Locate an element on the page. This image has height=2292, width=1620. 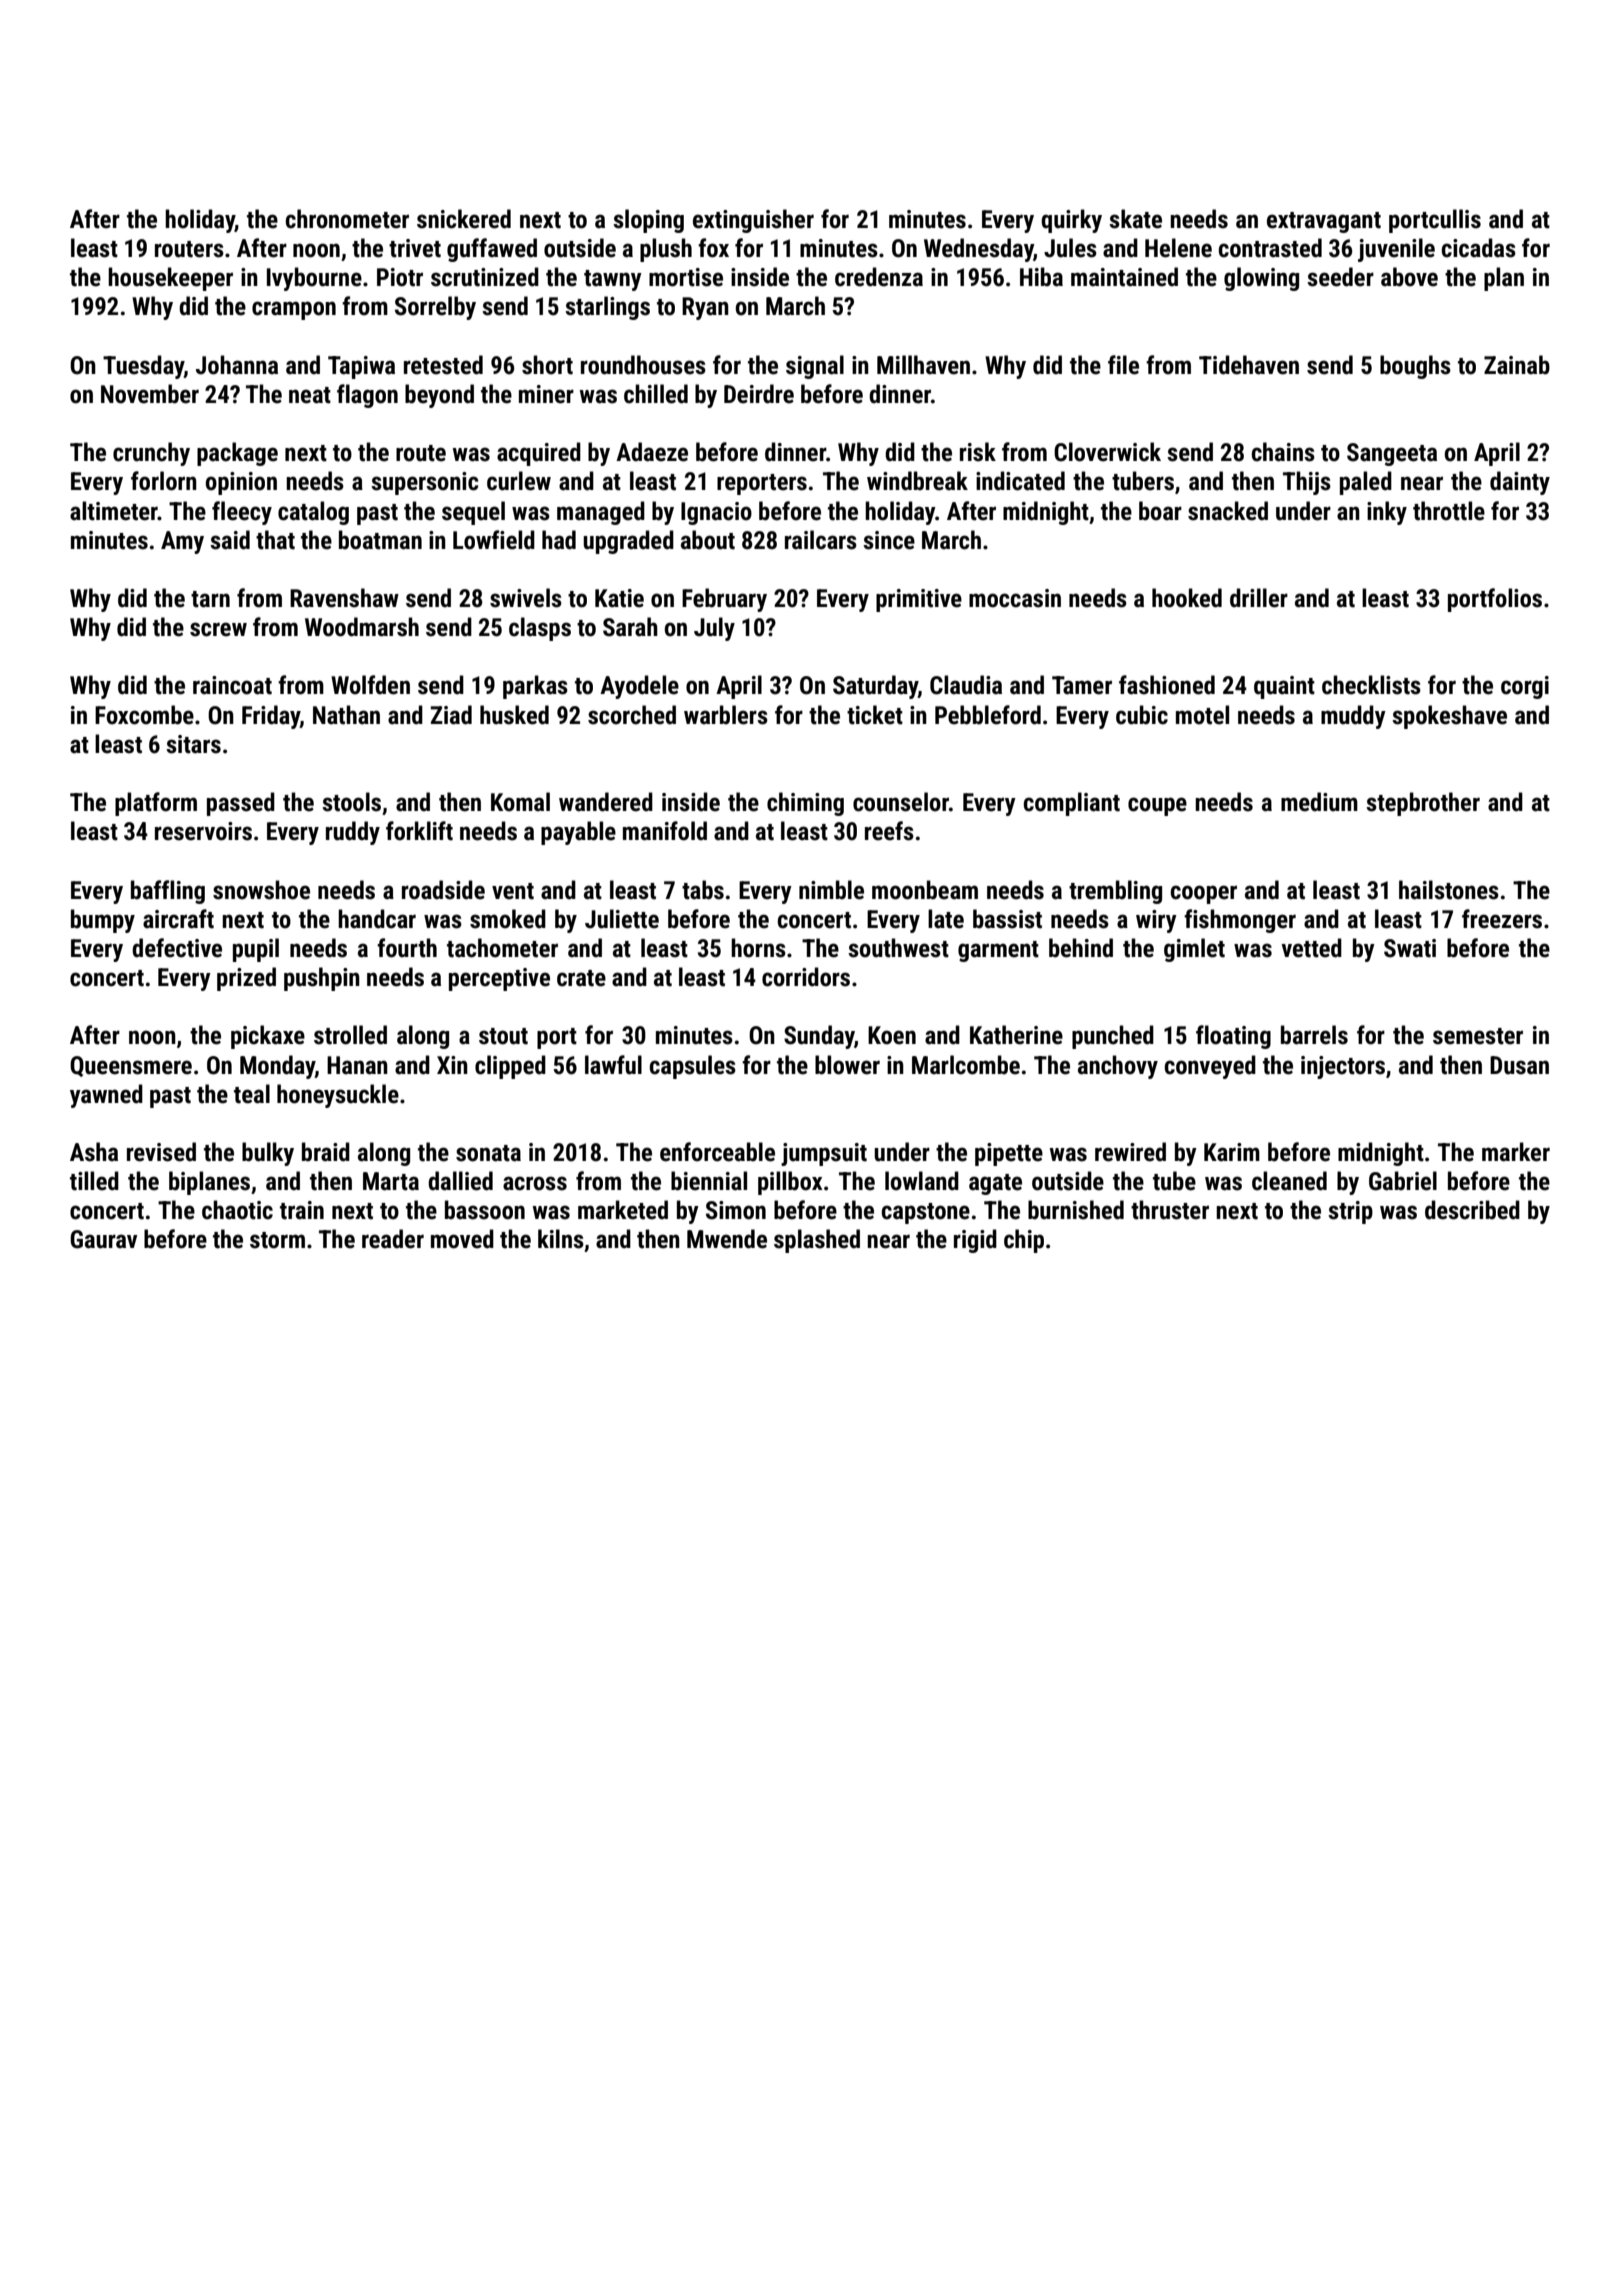
signal is located at coordinates (815, 367).
